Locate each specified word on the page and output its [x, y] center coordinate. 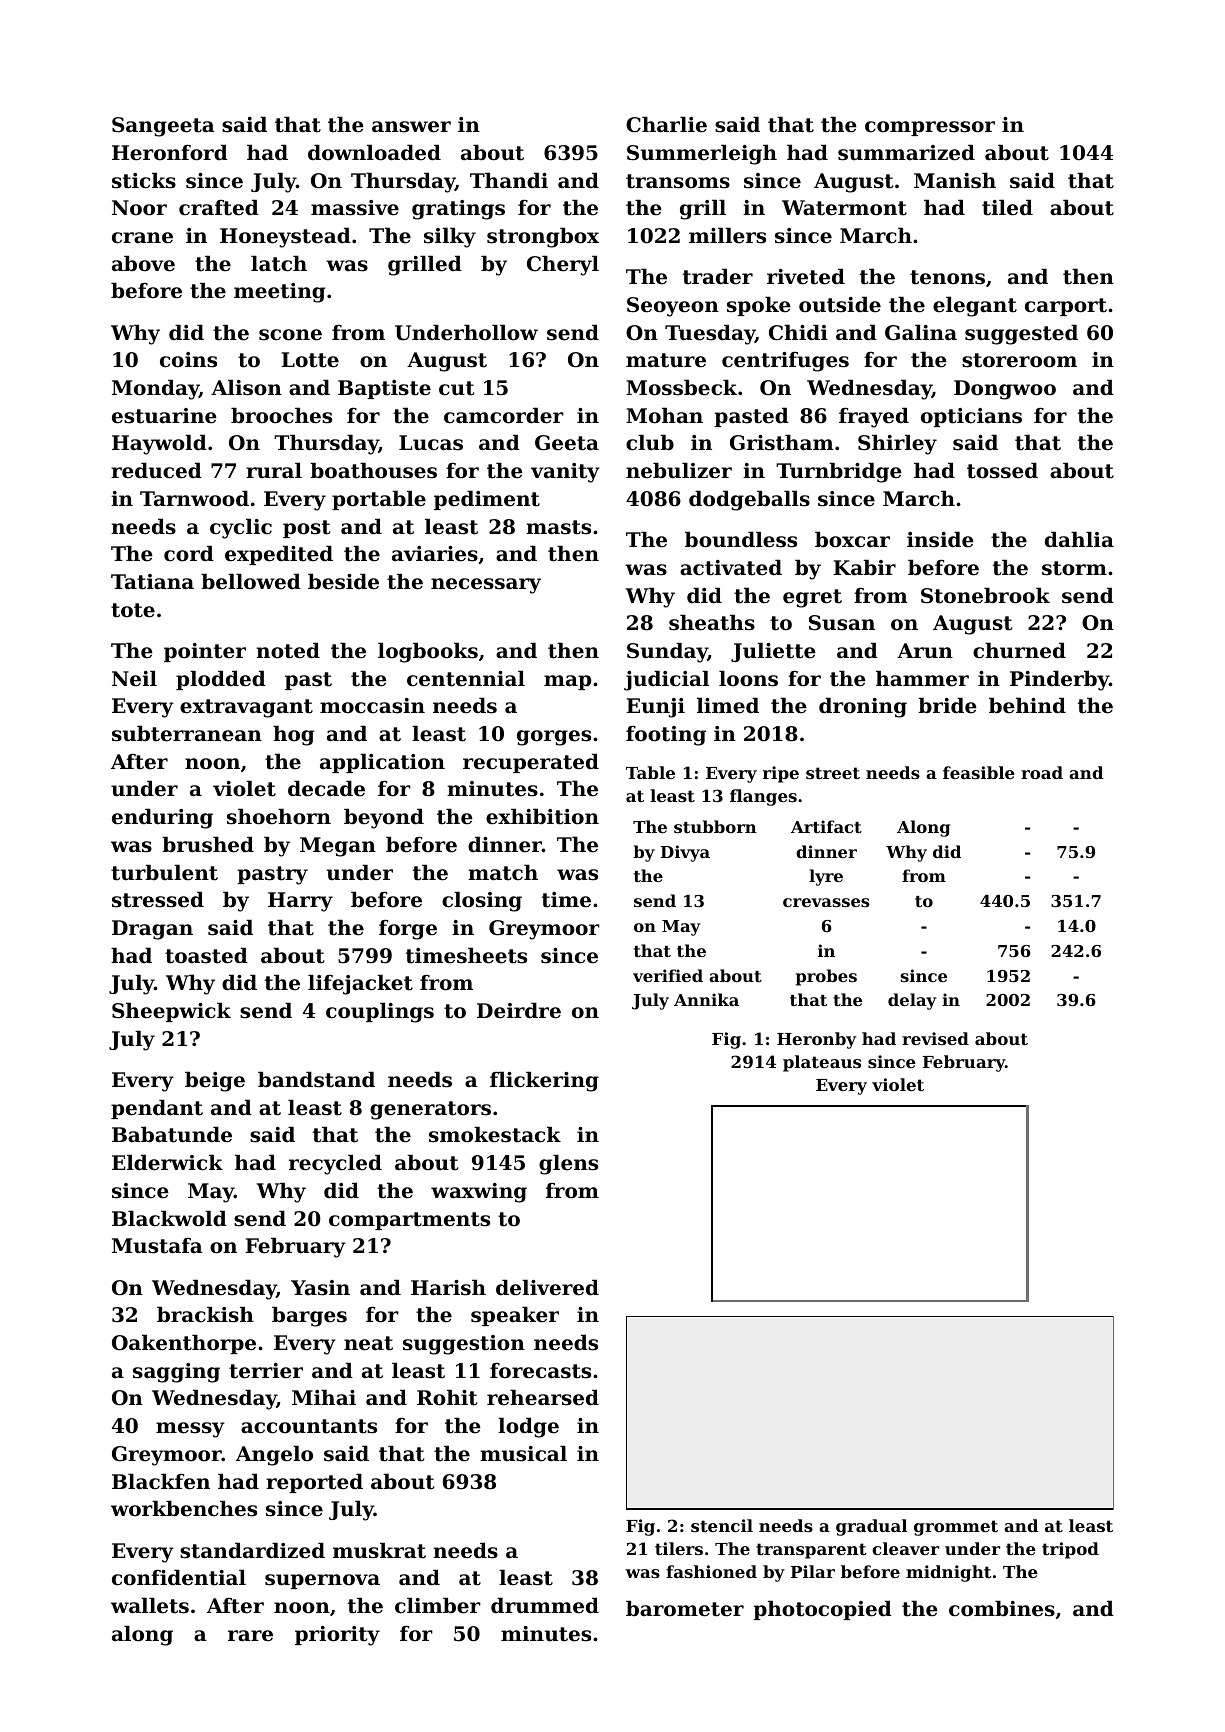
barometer [685, 1608]
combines [1002, 1608]
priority [337, 1636]
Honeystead [285, 237]
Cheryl [563, 265]
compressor [930, 128]
